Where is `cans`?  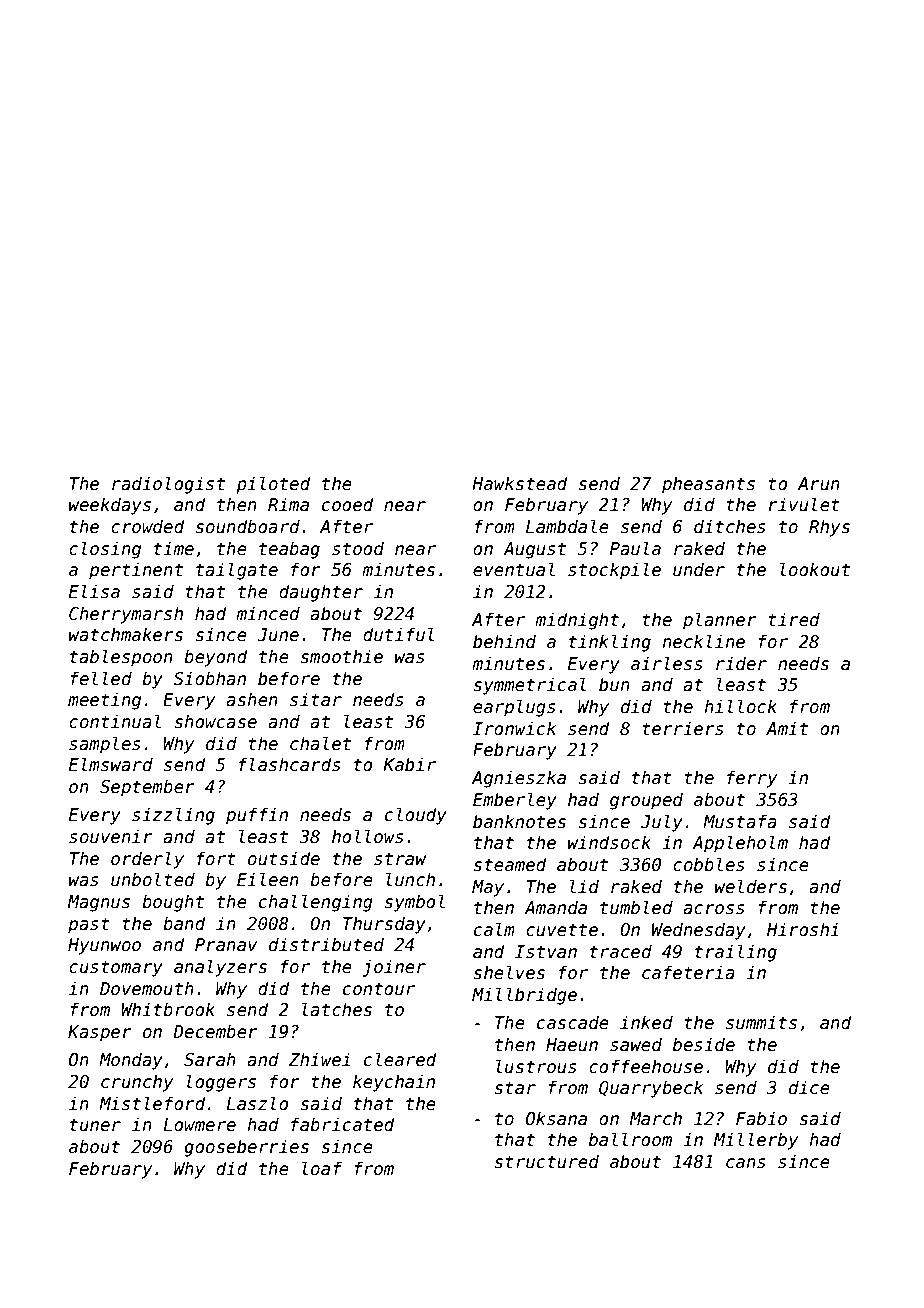 cans is located at coordinates (746, 1163).
